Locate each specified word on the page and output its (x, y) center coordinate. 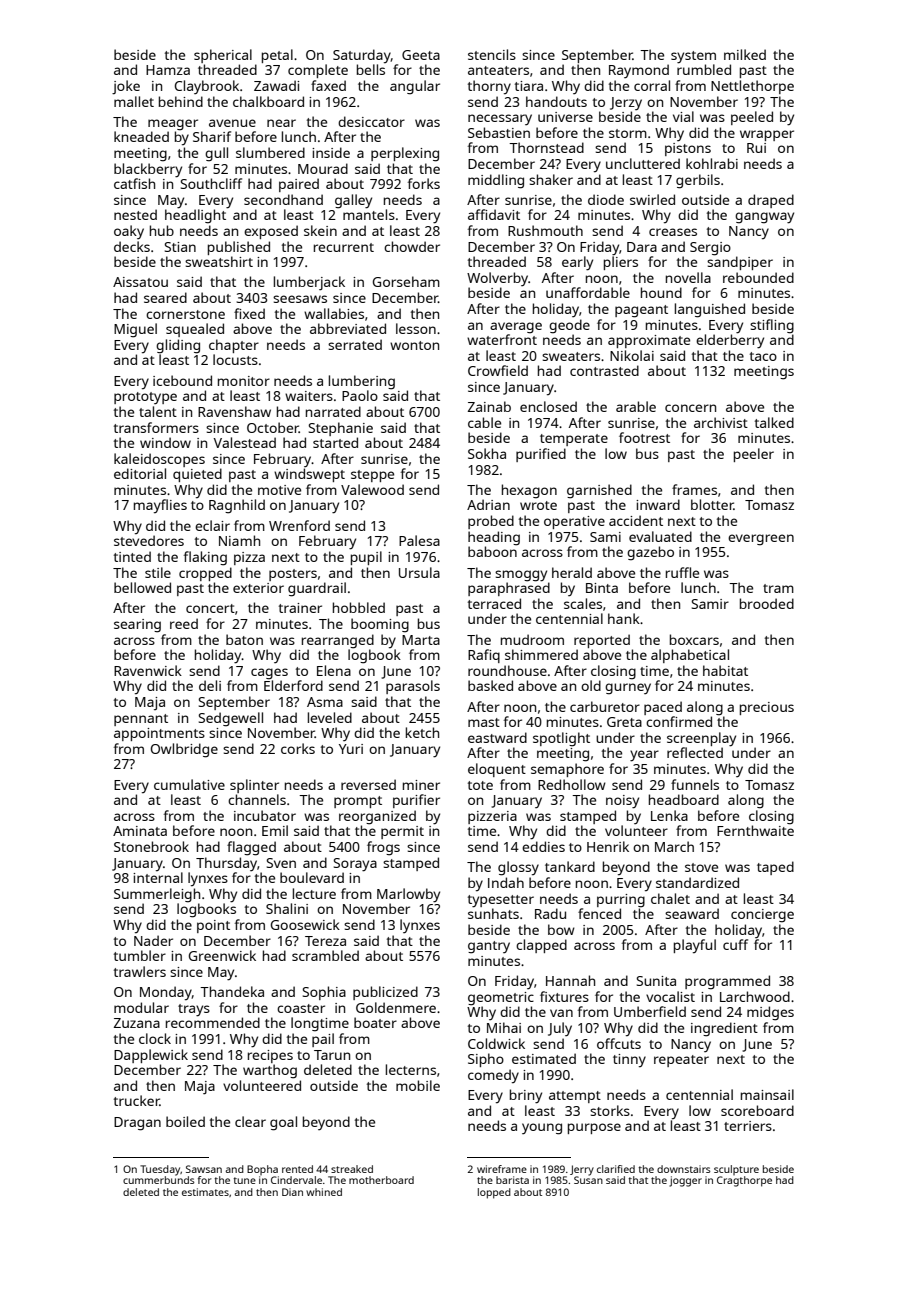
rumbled (704, 69)
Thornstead (546, 147)
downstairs (684, 1169)
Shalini (287, 908)
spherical (223, 56)
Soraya (355, 865)
